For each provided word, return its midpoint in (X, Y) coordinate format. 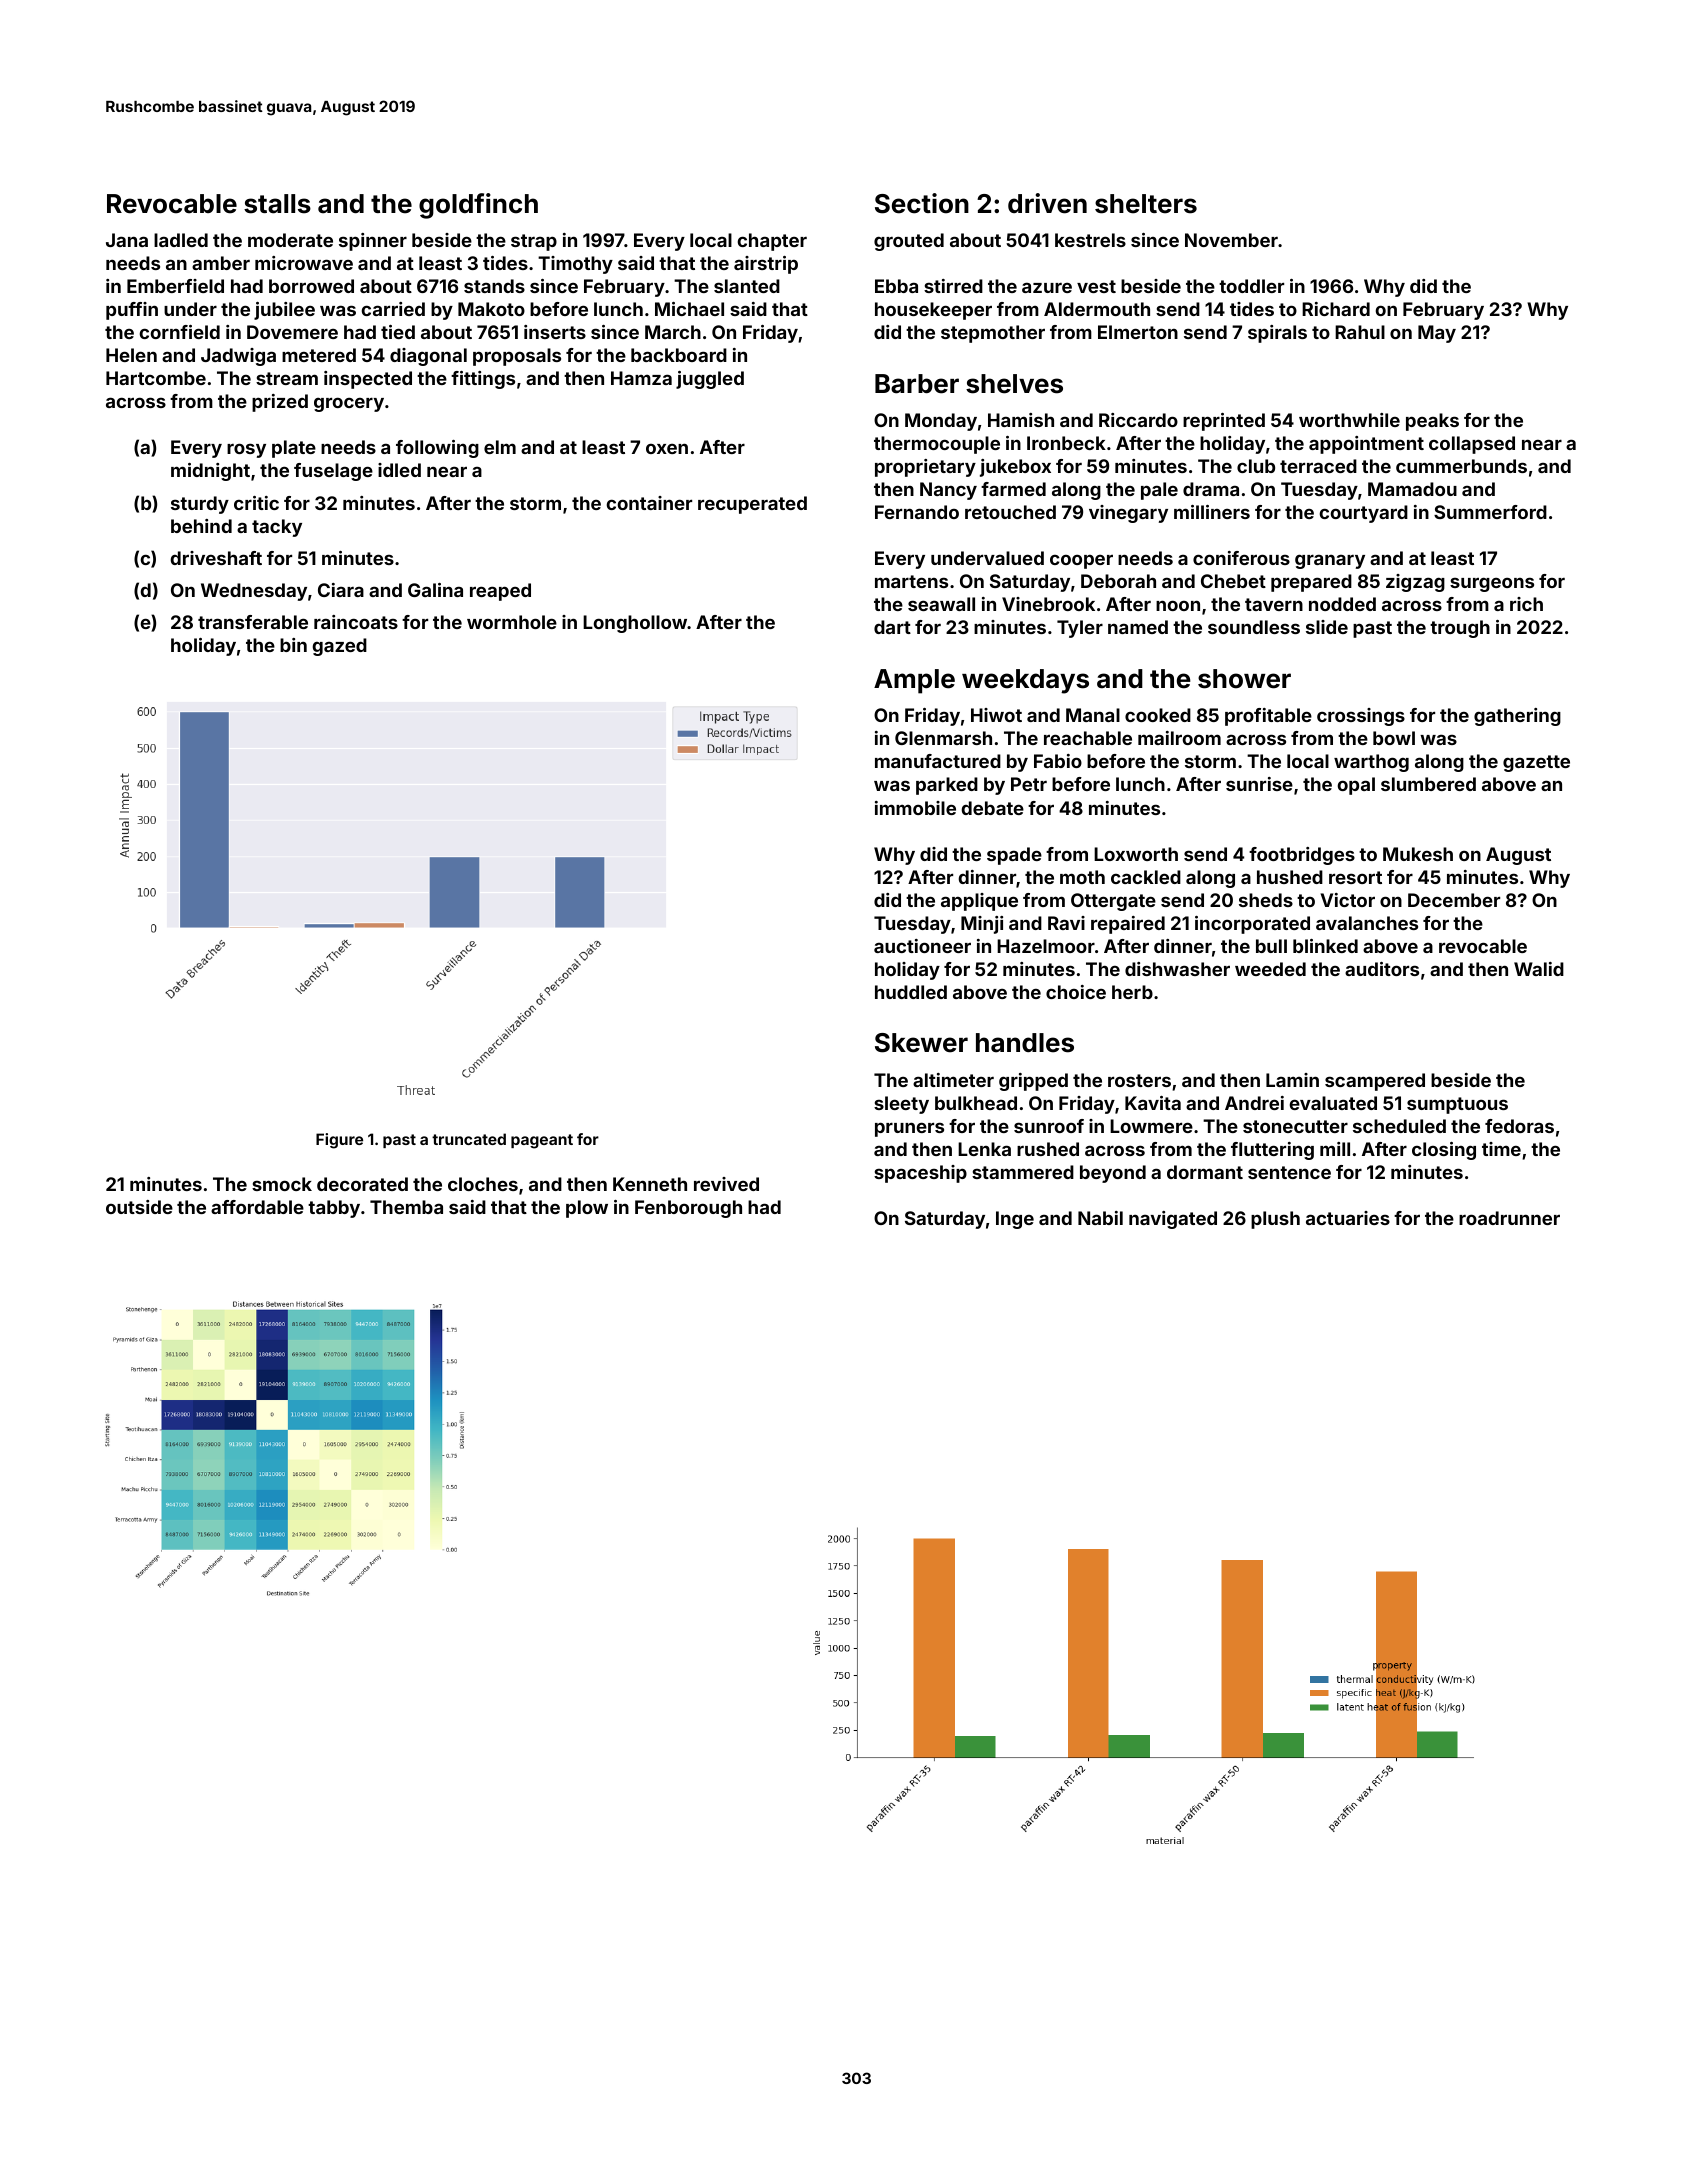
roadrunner (1509, 1218)
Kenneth (650, 1184)
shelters (1146, 204)
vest (1096, 286)
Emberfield (175, 286)
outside (139, 1207)
